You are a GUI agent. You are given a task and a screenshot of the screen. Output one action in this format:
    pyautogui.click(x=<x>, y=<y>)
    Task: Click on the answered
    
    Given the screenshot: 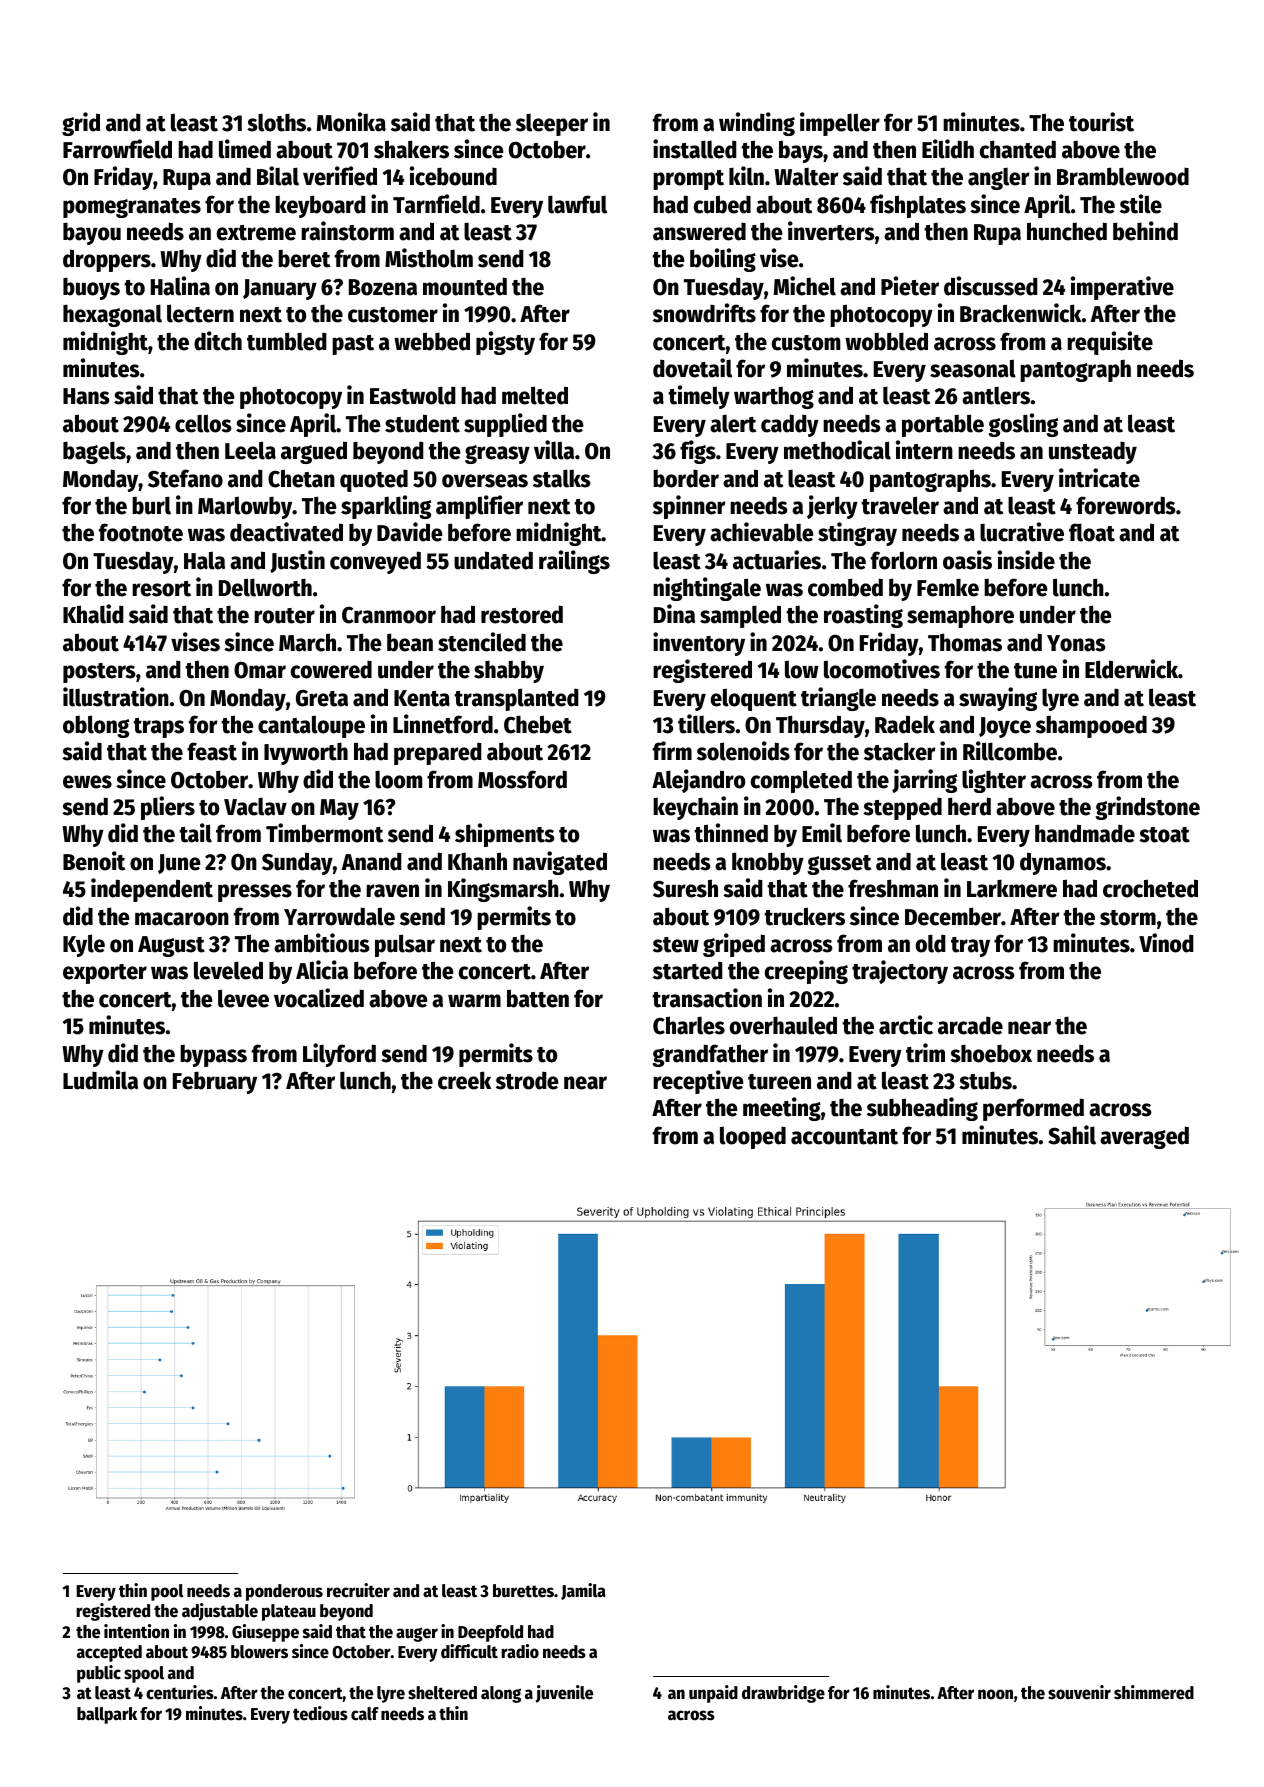 What is the action you would take?
    pyautogui.click(x=699, y=231)
